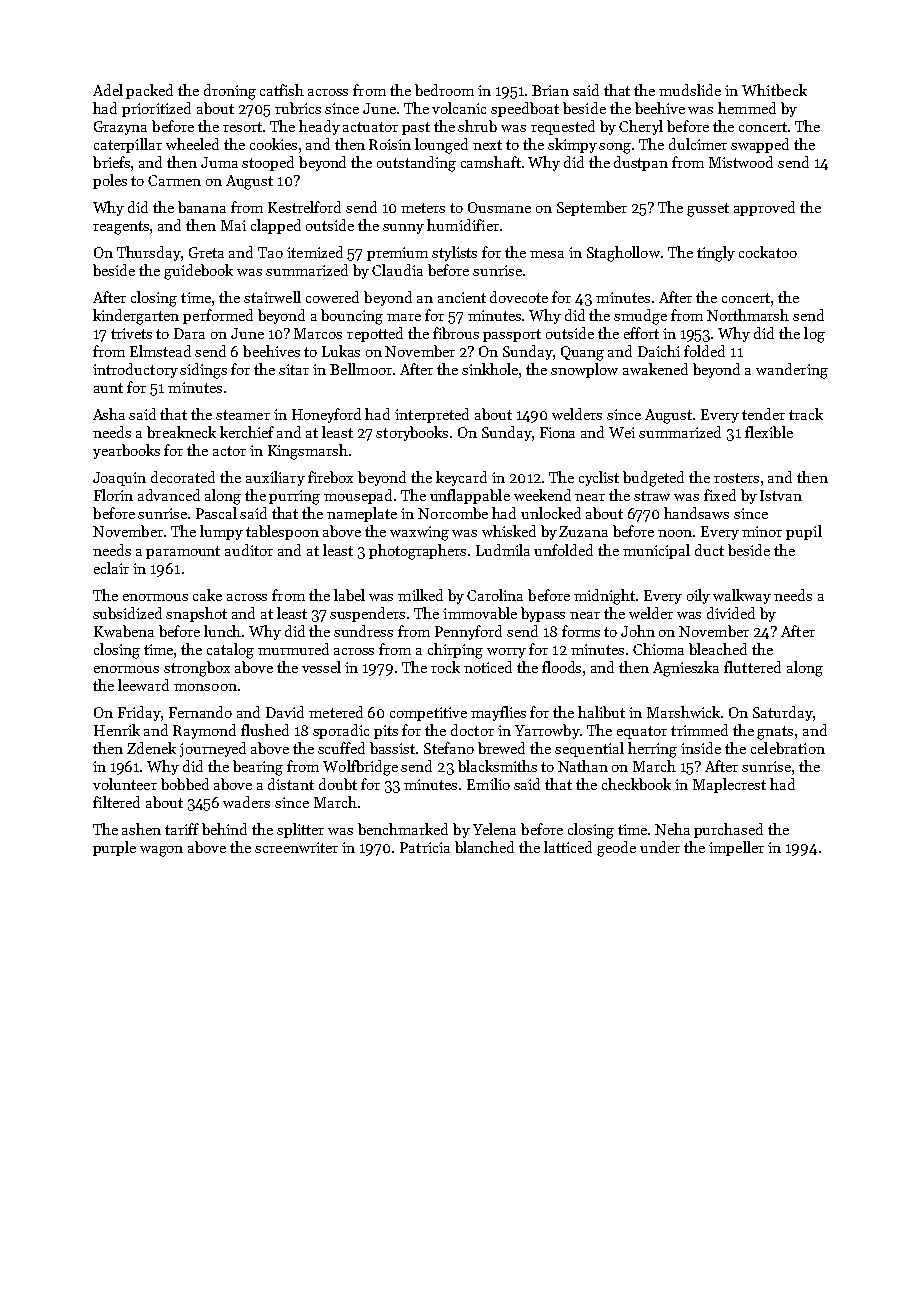 The height and width of the document is (1308, 924). Describe the element at coordinates (363, 631) in the document. I see `sundress` at that location.
